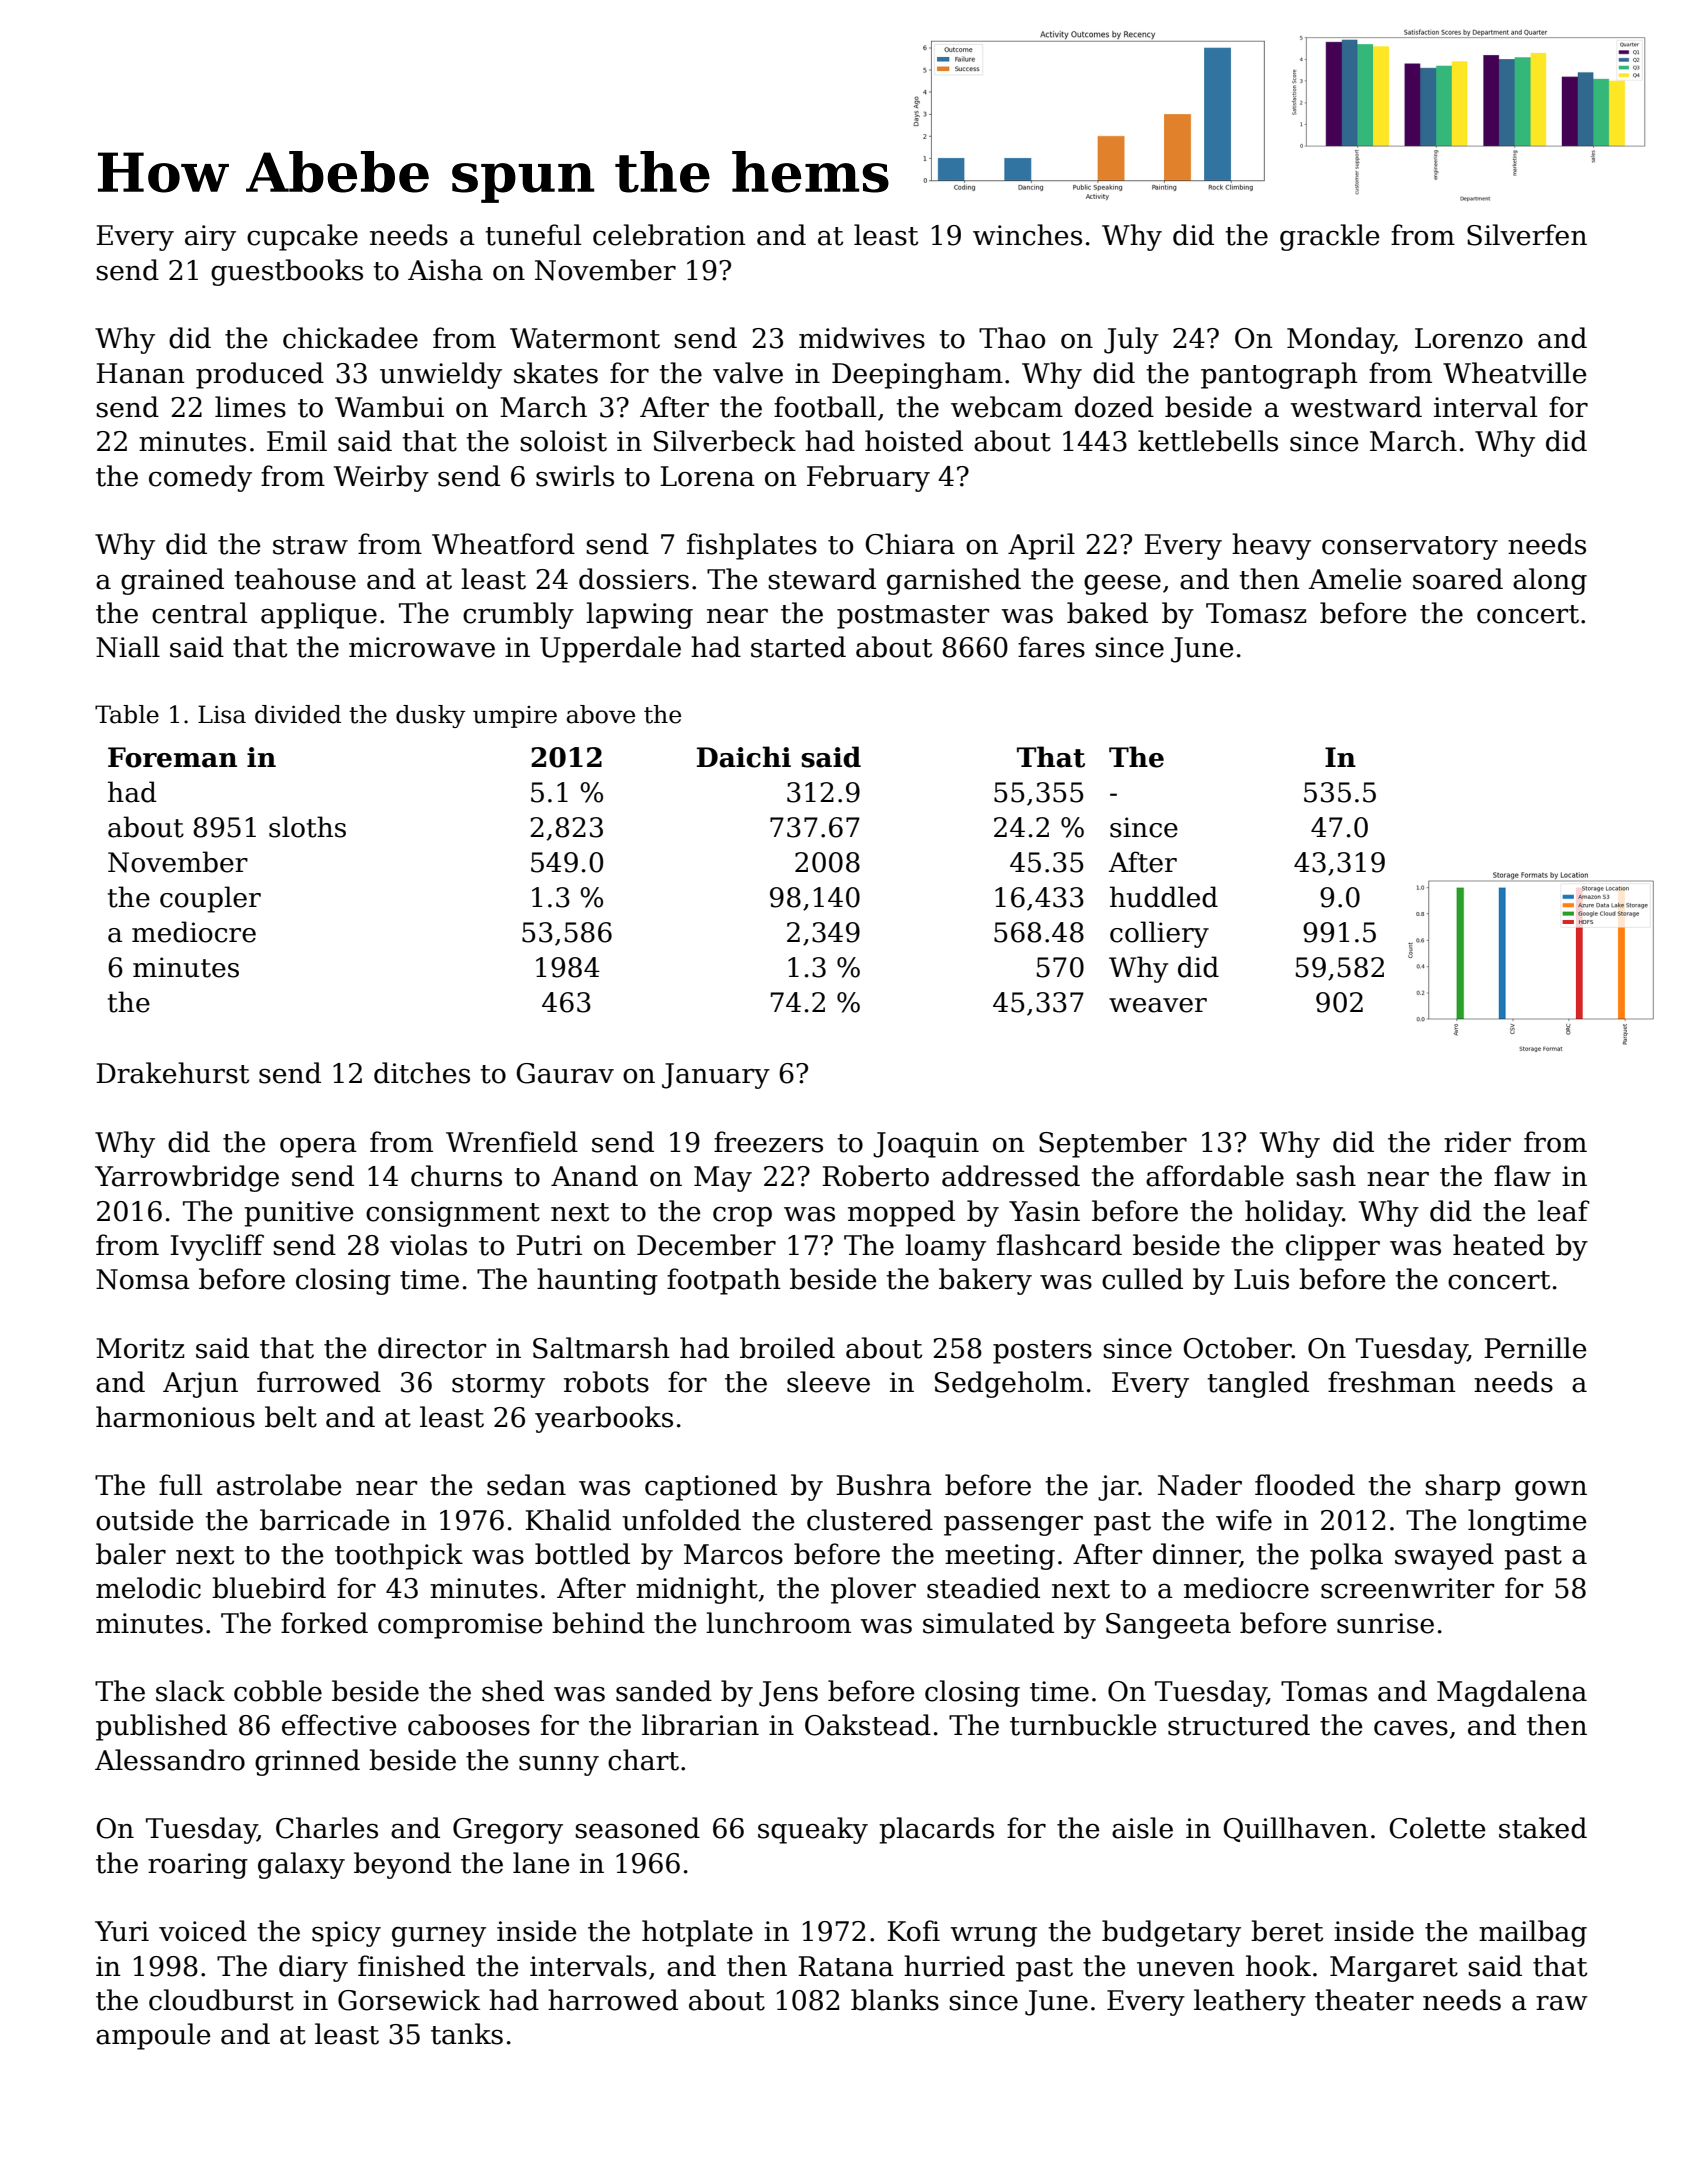 The width and height of the screenshot is (1683, 2178). What do you see at coordinates (299, 1214) in the screenshot?
I see `punitive` at bounding box center [299, 1214].
